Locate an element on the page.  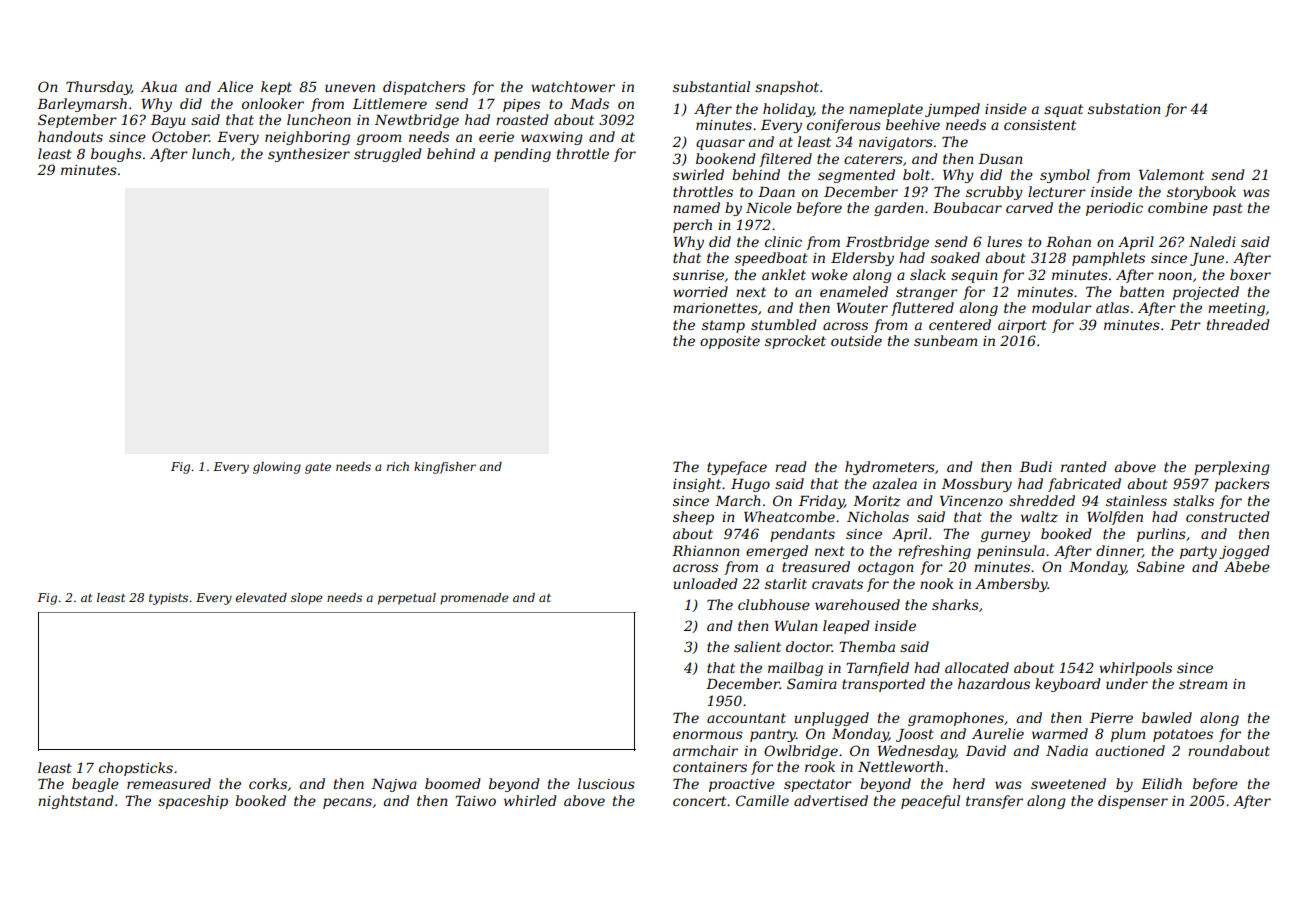
nightstand is located at coordinates (76, 802).
